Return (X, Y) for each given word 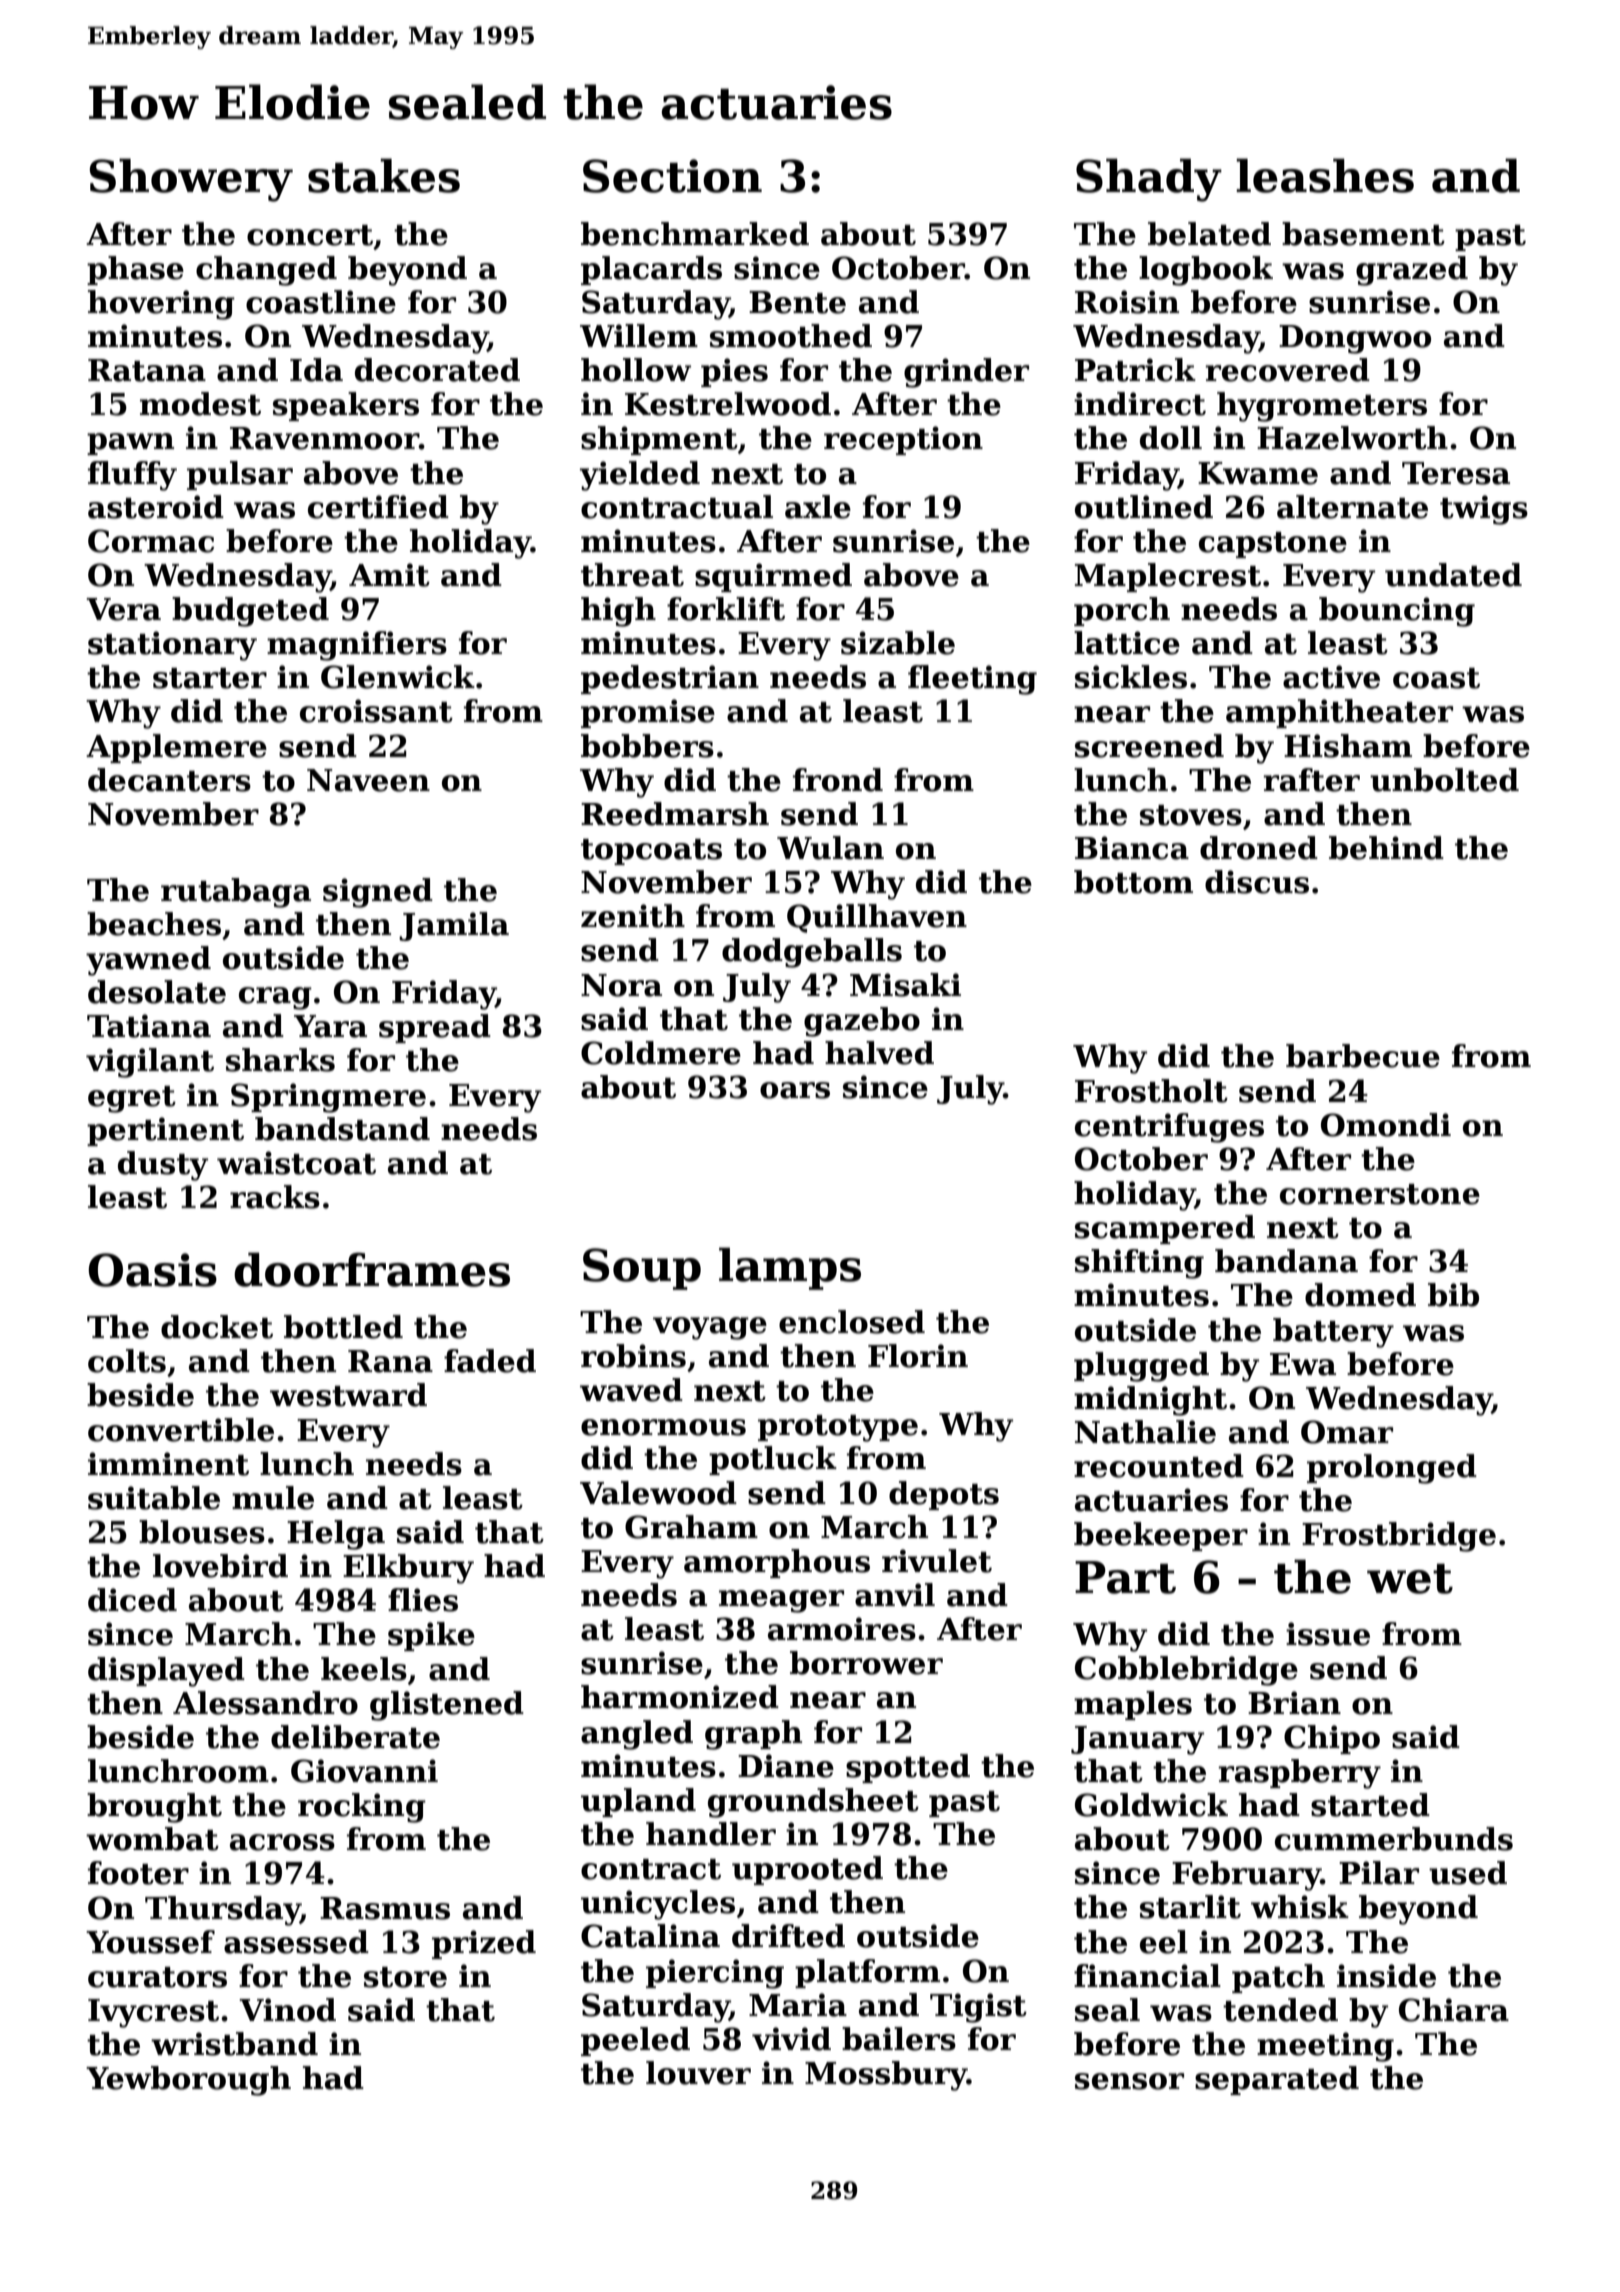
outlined (1144, 507)
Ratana (147, 370)
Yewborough (188, 2081)
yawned (148, 961)
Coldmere (661, 1053)
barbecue (1363, 1056)
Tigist (978, 2008)
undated (1453, 575)
